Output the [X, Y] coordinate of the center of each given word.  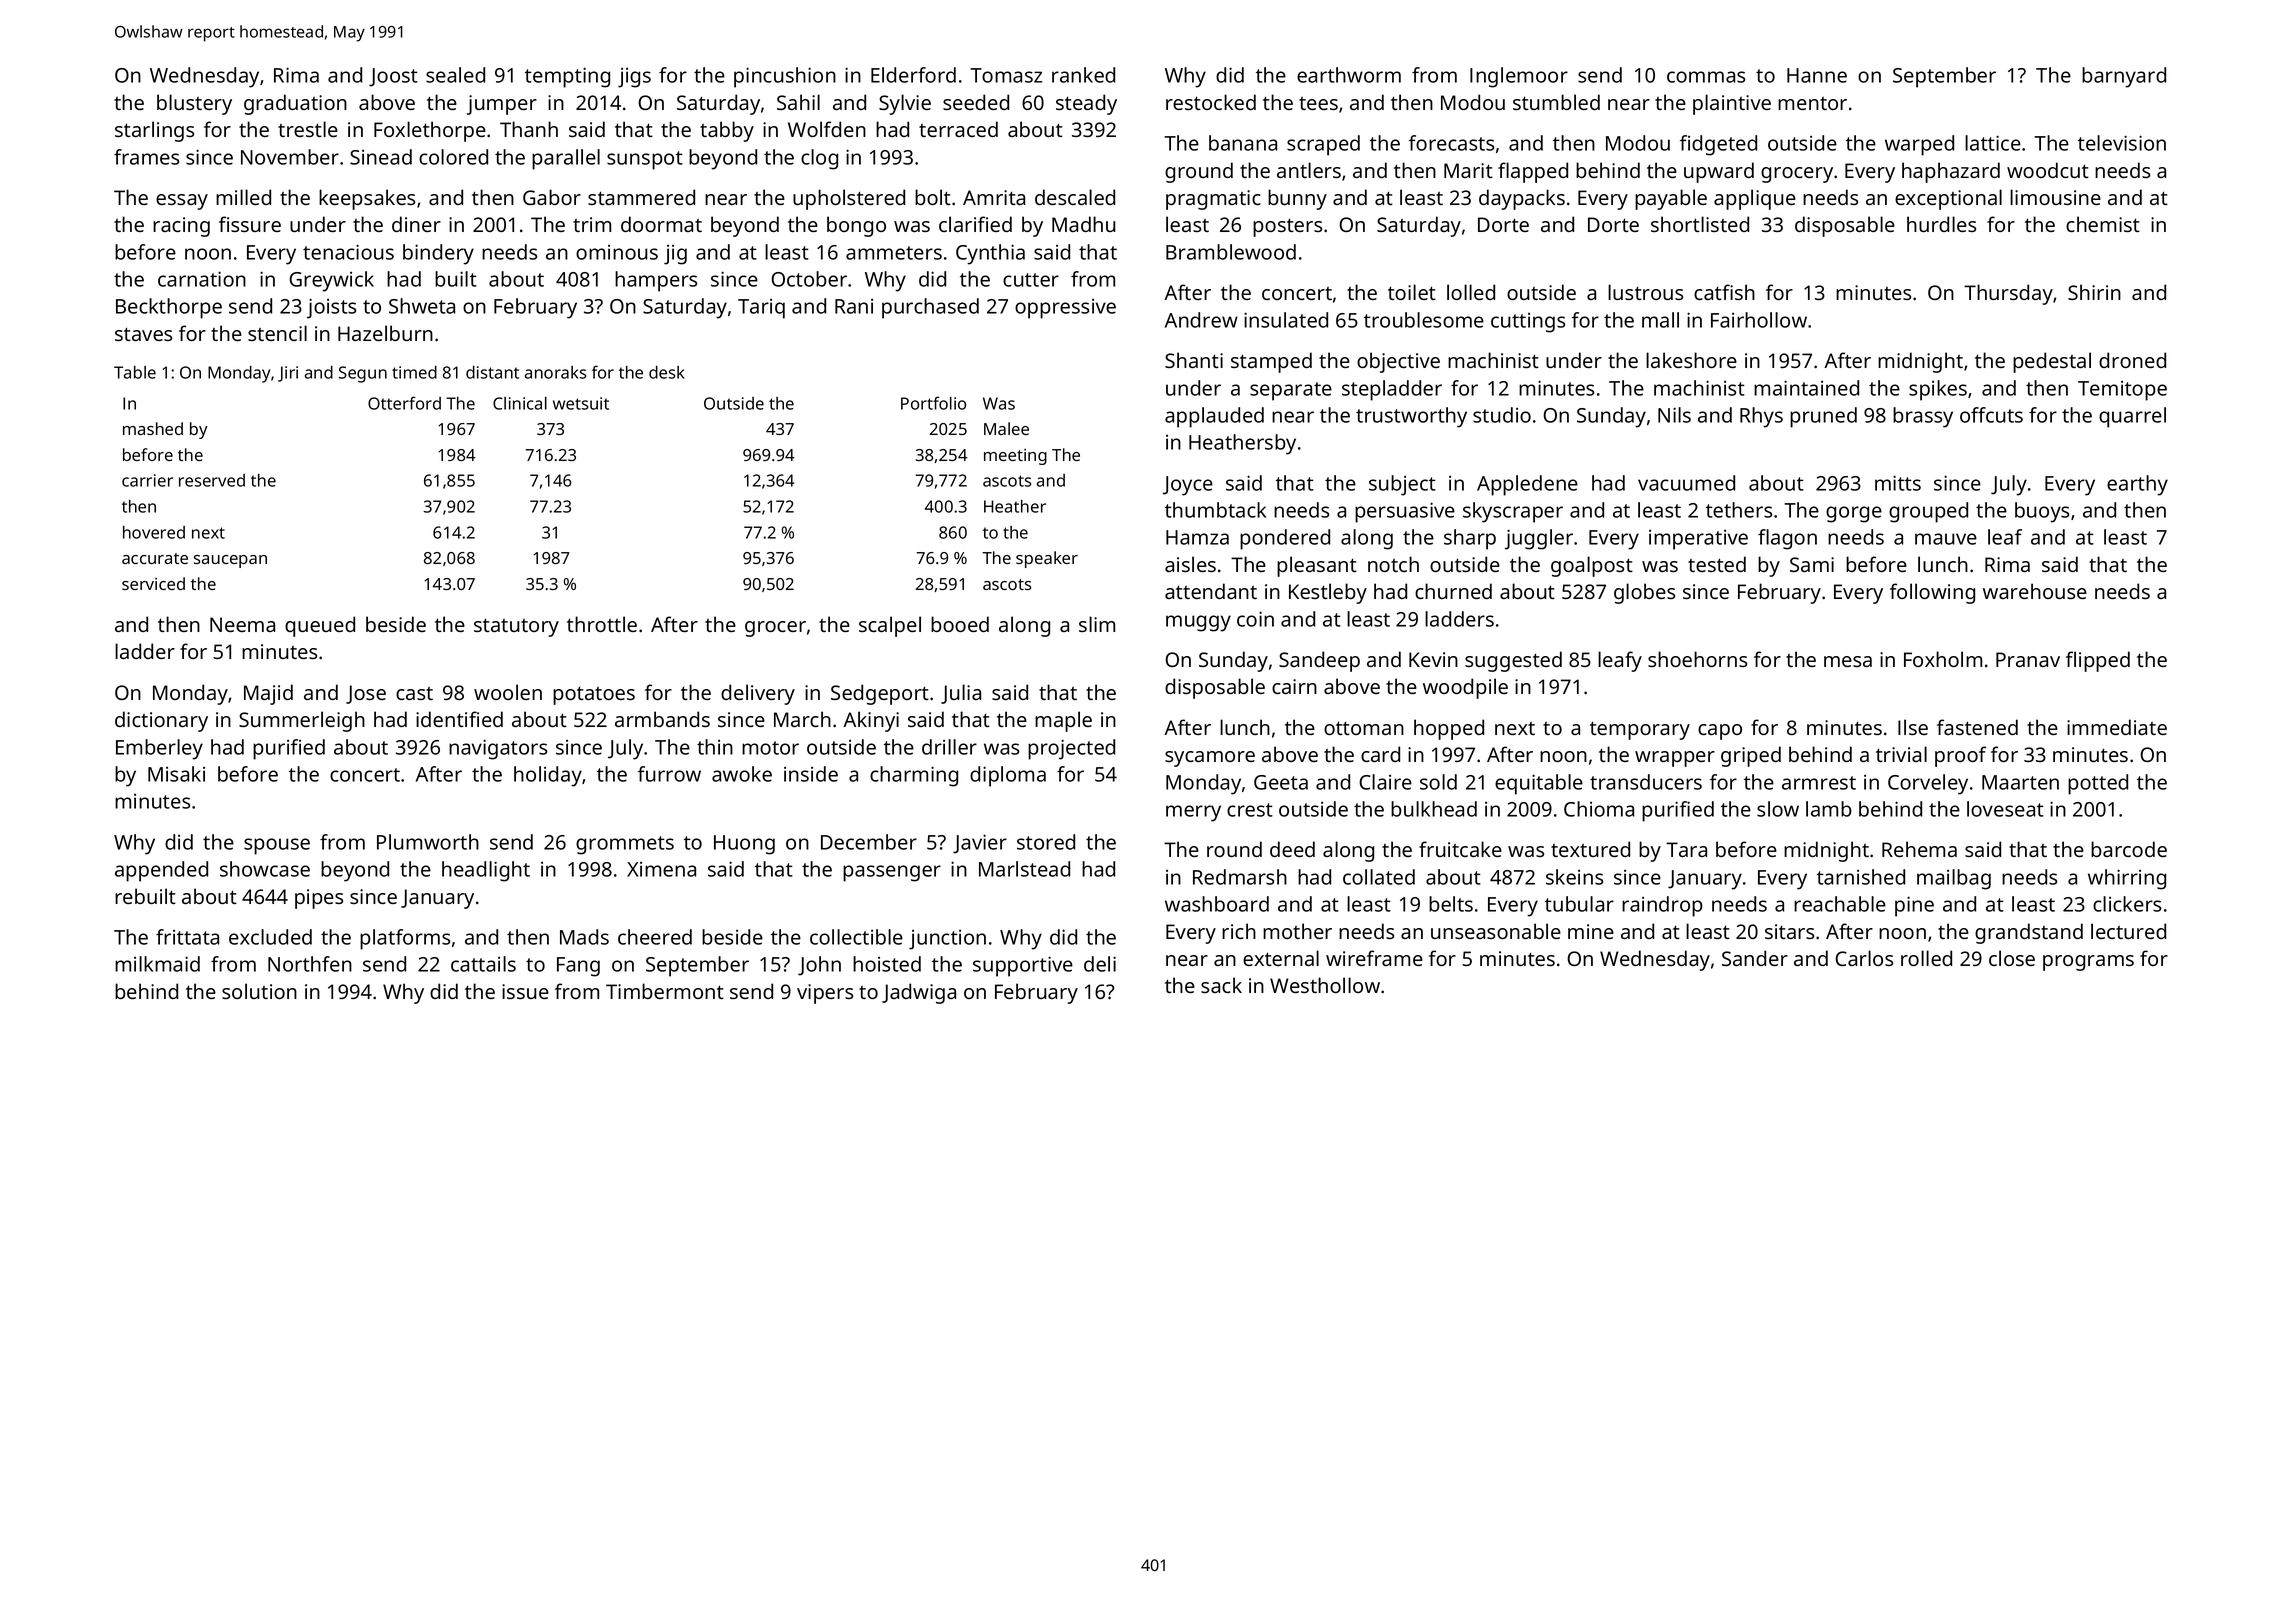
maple [1063, 721]
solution [259, 991]
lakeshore [1691, 360]
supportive [1023, 966]
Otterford [404, 403]
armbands [662, 719]
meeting [1015, 457]
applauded [1214, 417]
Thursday [2008, 294]
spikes [1938, 390]
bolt [933, 197]
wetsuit [581, 403]
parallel [566, 159]
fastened [1977, 727]
